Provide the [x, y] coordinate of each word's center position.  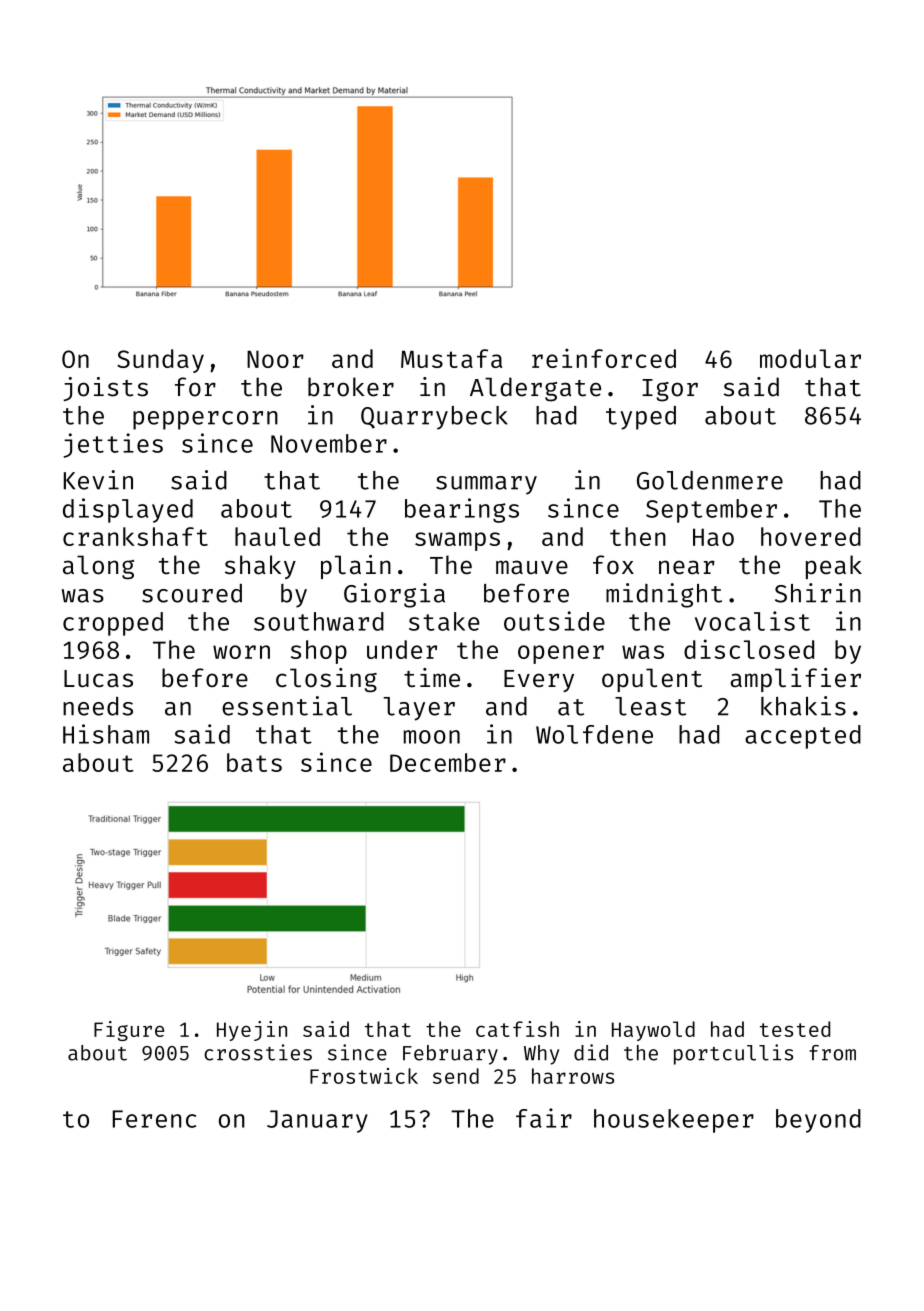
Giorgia [394, 595]
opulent [652, 680]
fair [544, 1118]
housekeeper [674, 1121]
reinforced [604, 358]
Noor [275, 359]
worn [241, 652]
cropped [113, 624]
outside [554, 621]
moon [432, 737]
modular [810, 358]
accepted [803, 737]
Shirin [818, 593]
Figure [129, 1031]
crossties [258, 1052]
